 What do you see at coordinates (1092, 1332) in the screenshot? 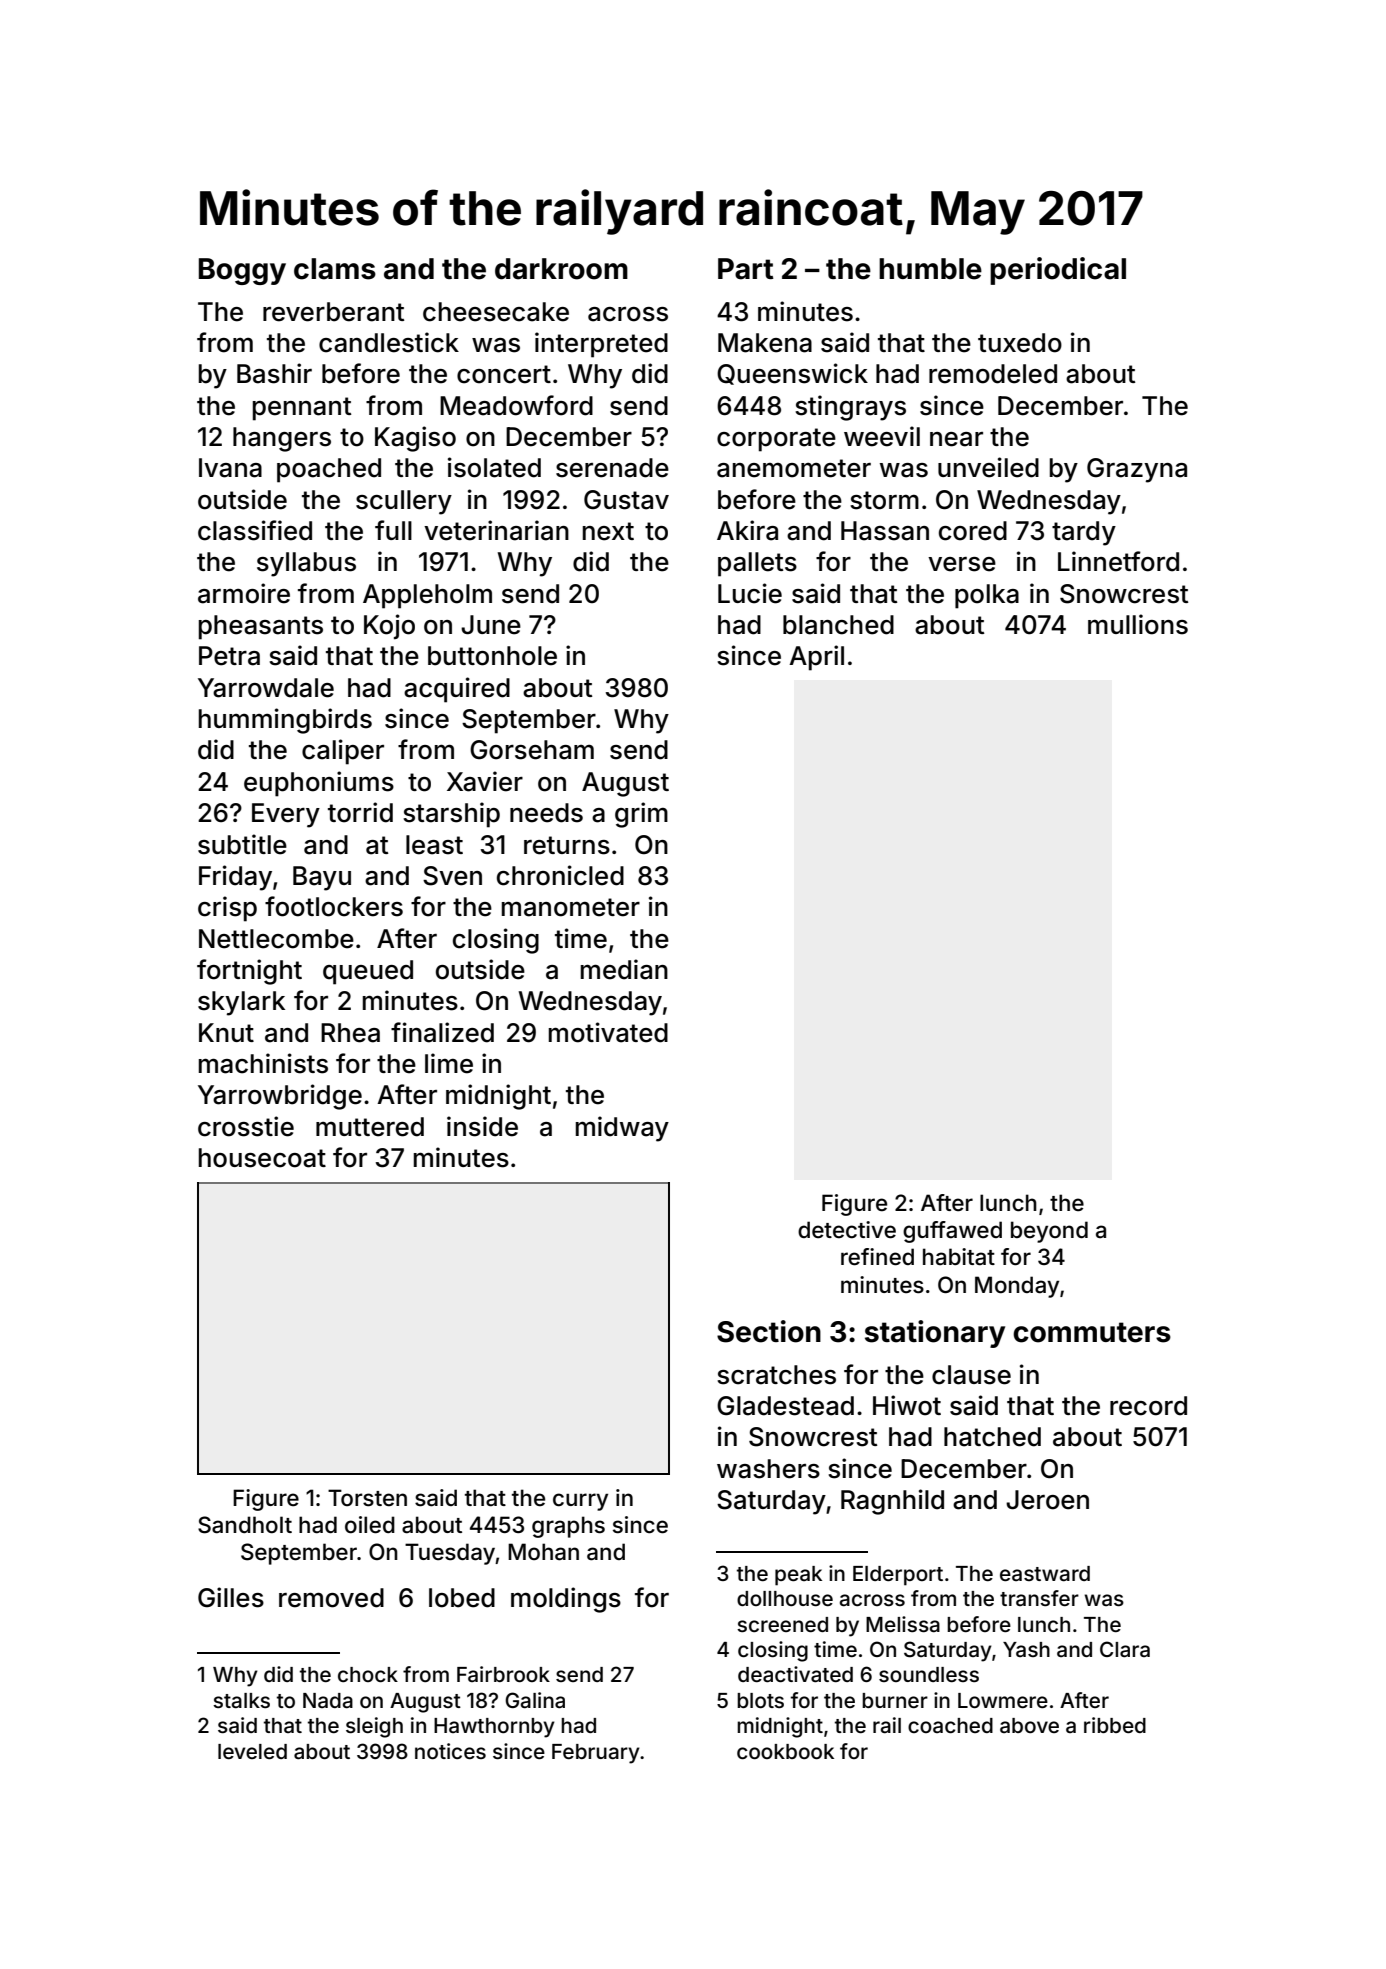
I see `commuters` at bounding box center [1092, 1332].
